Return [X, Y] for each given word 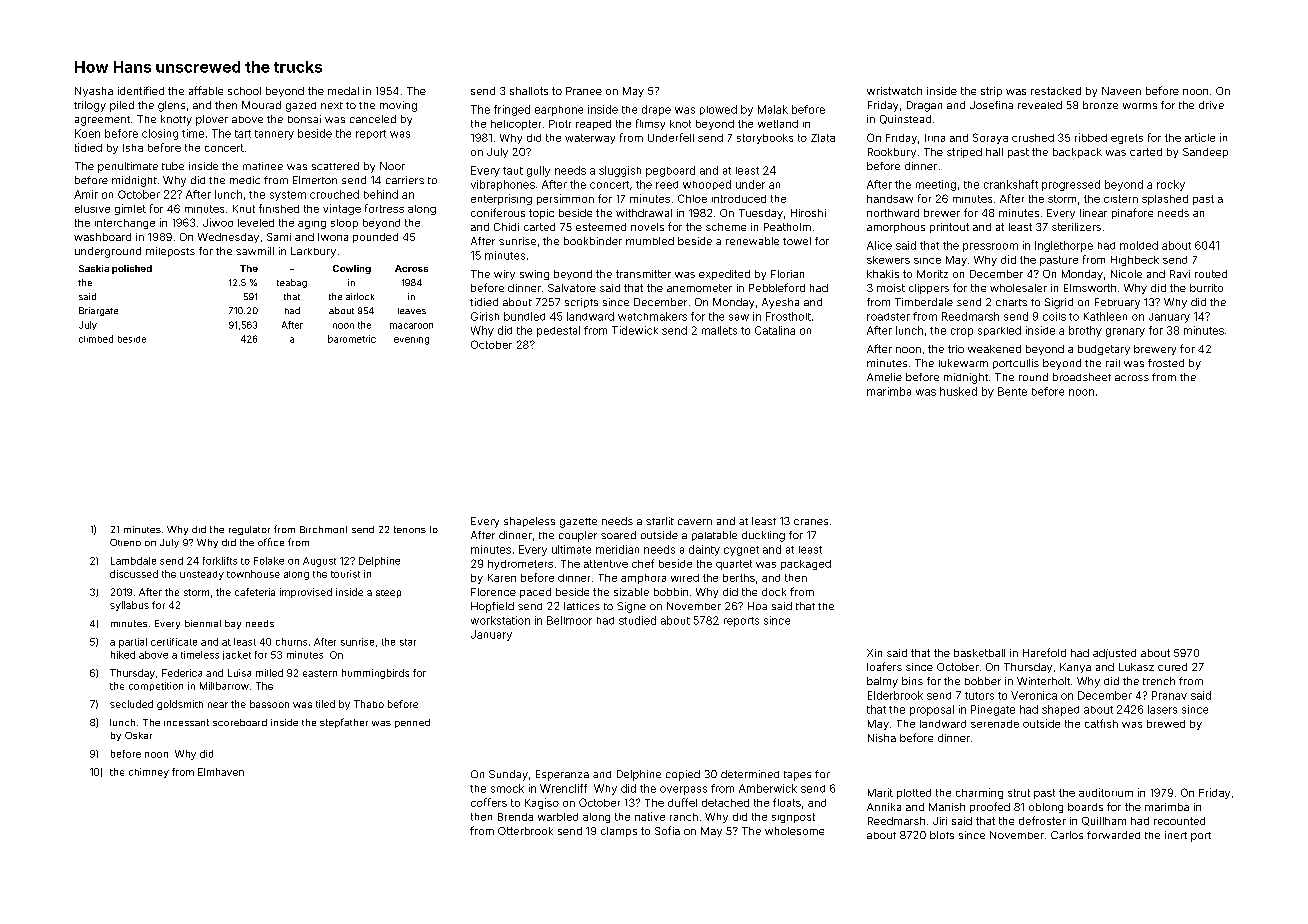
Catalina [775, 330]
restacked [1056, 91]
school [244, 91]
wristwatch [894, 91]
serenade [995, 724]
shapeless [529, 522]
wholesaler [1018, 288]
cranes [811, 522]
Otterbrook [525, 831]
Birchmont [323, 529]
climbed [96, 339]
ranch [684, 817]
